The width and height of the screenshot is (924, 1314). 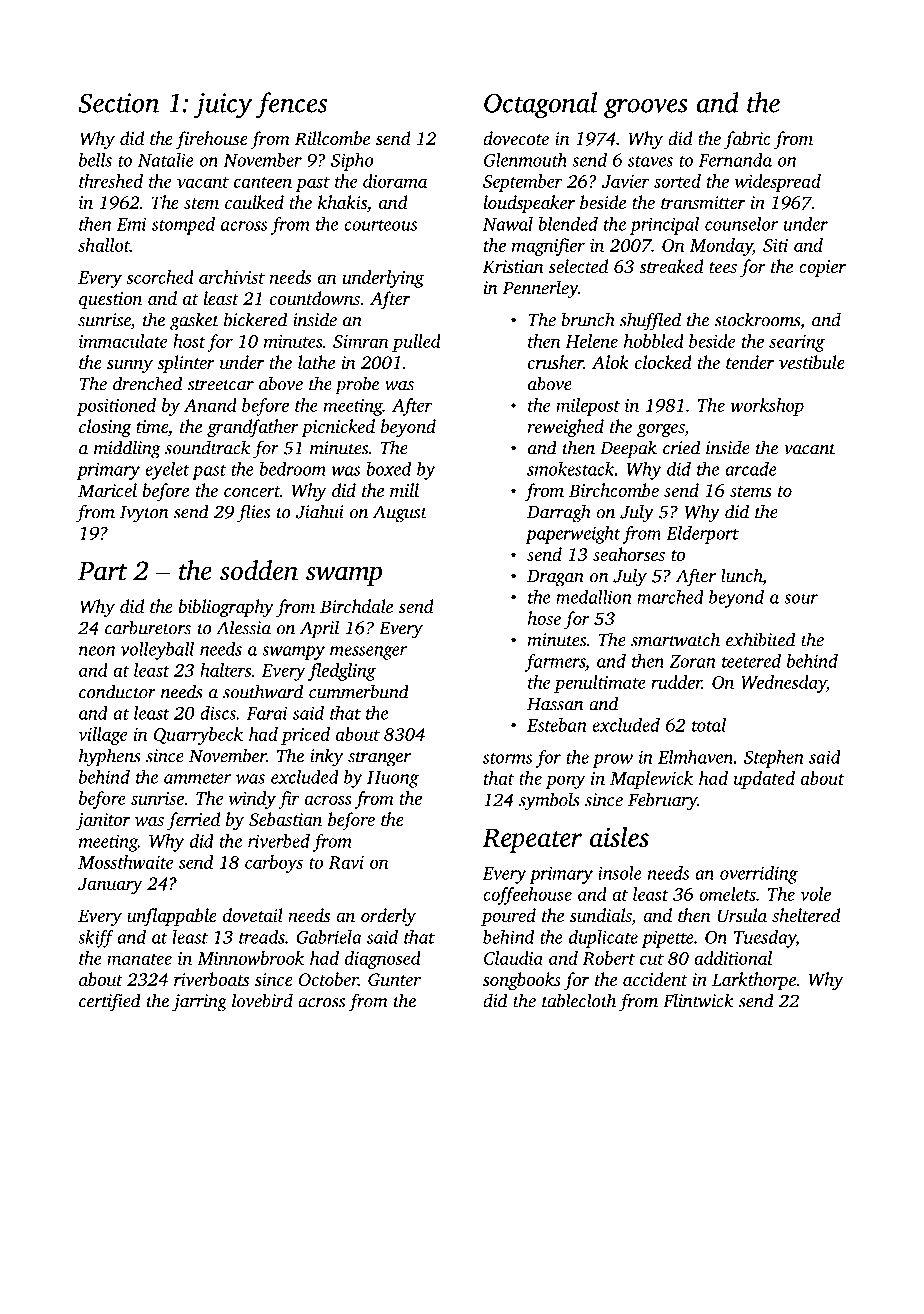 What do you see at coordinates (532, 840) in the screenshot?
I see `Repeater` at bounding box center [532, 840].
